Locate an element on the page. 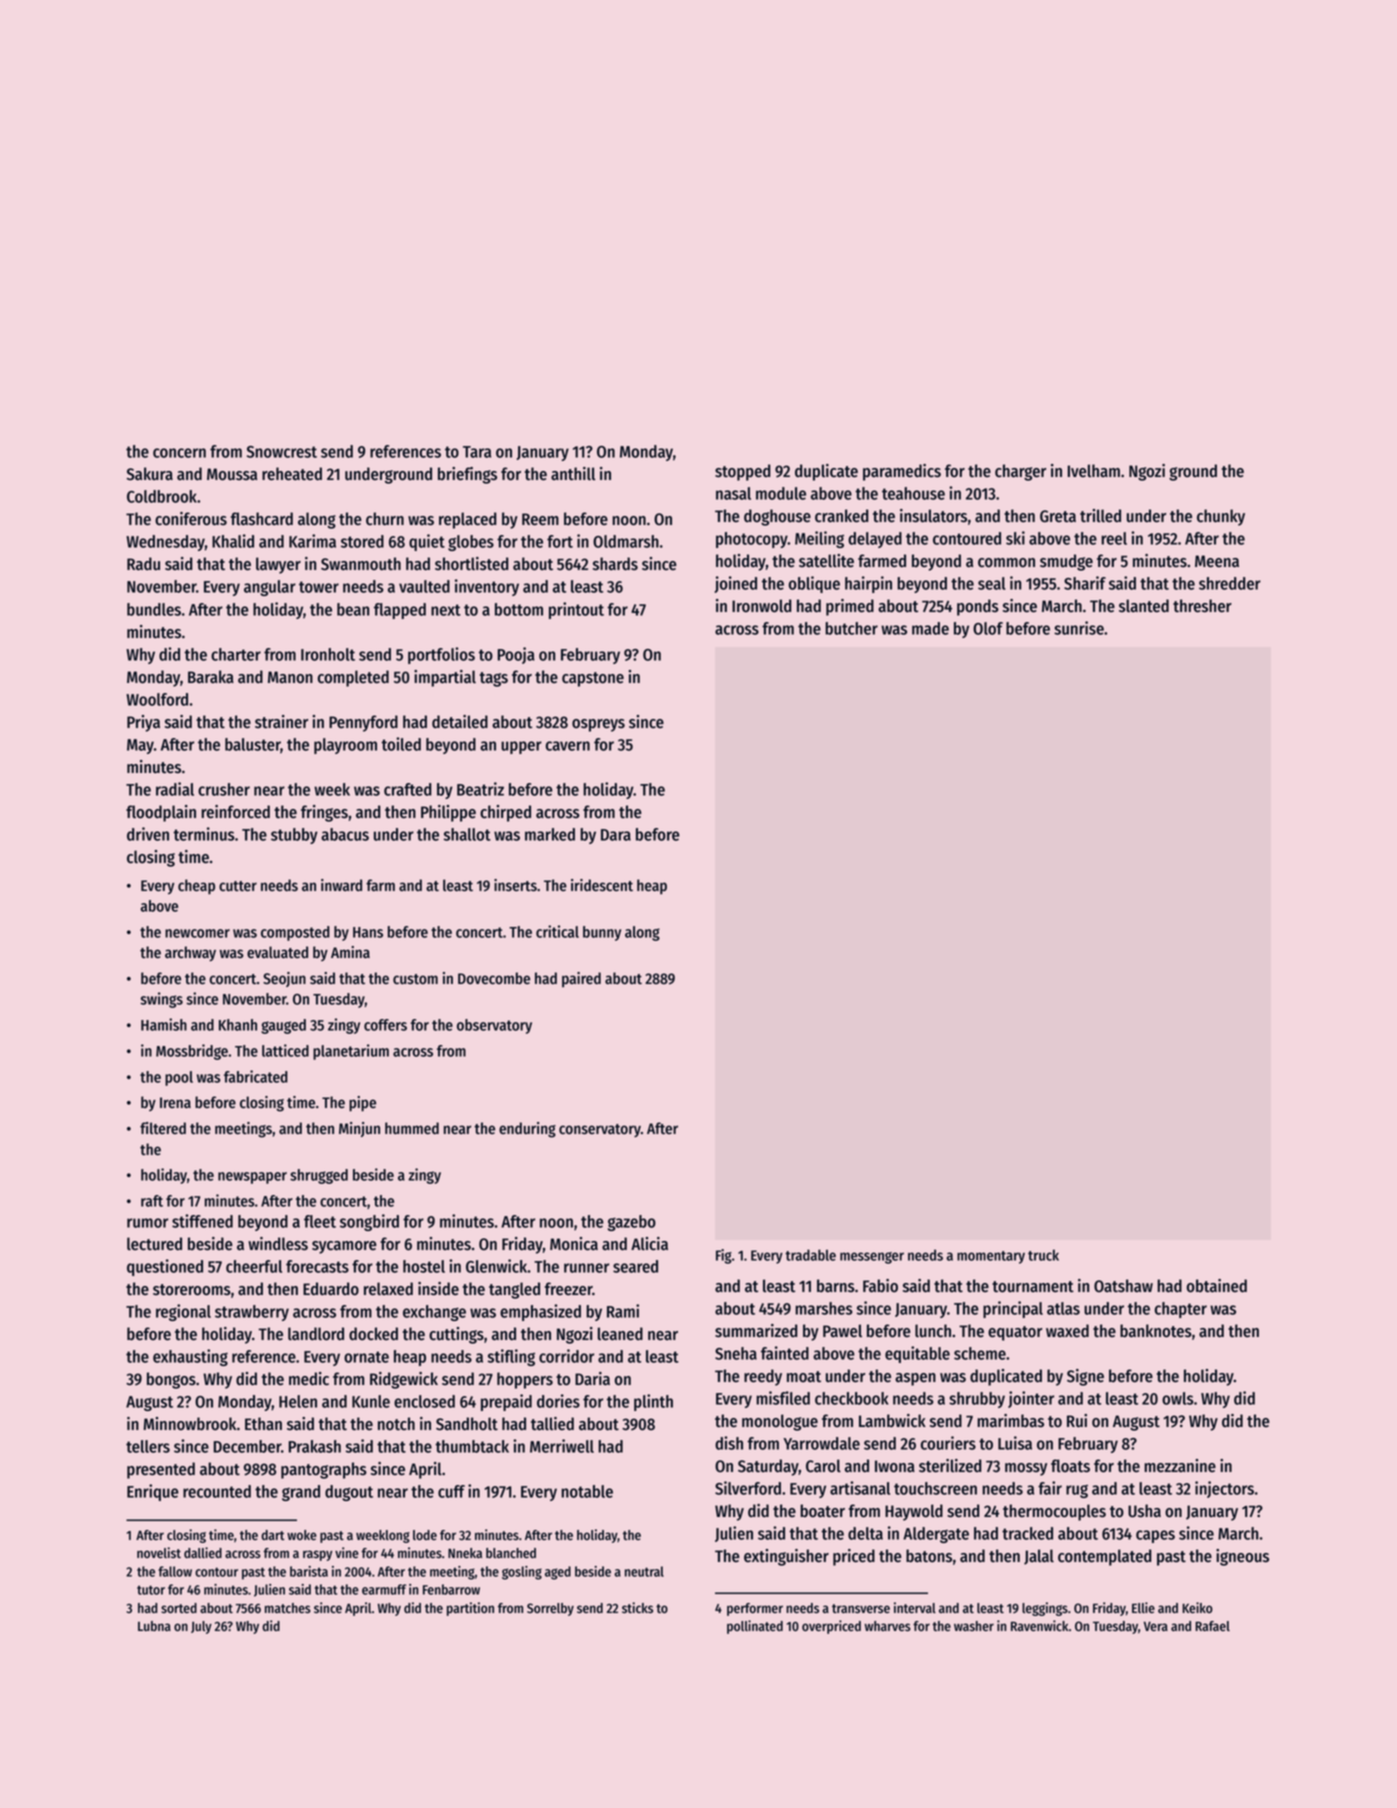 This document has width=1397, height=1808. stopped is located at coordinates (743, 472).
